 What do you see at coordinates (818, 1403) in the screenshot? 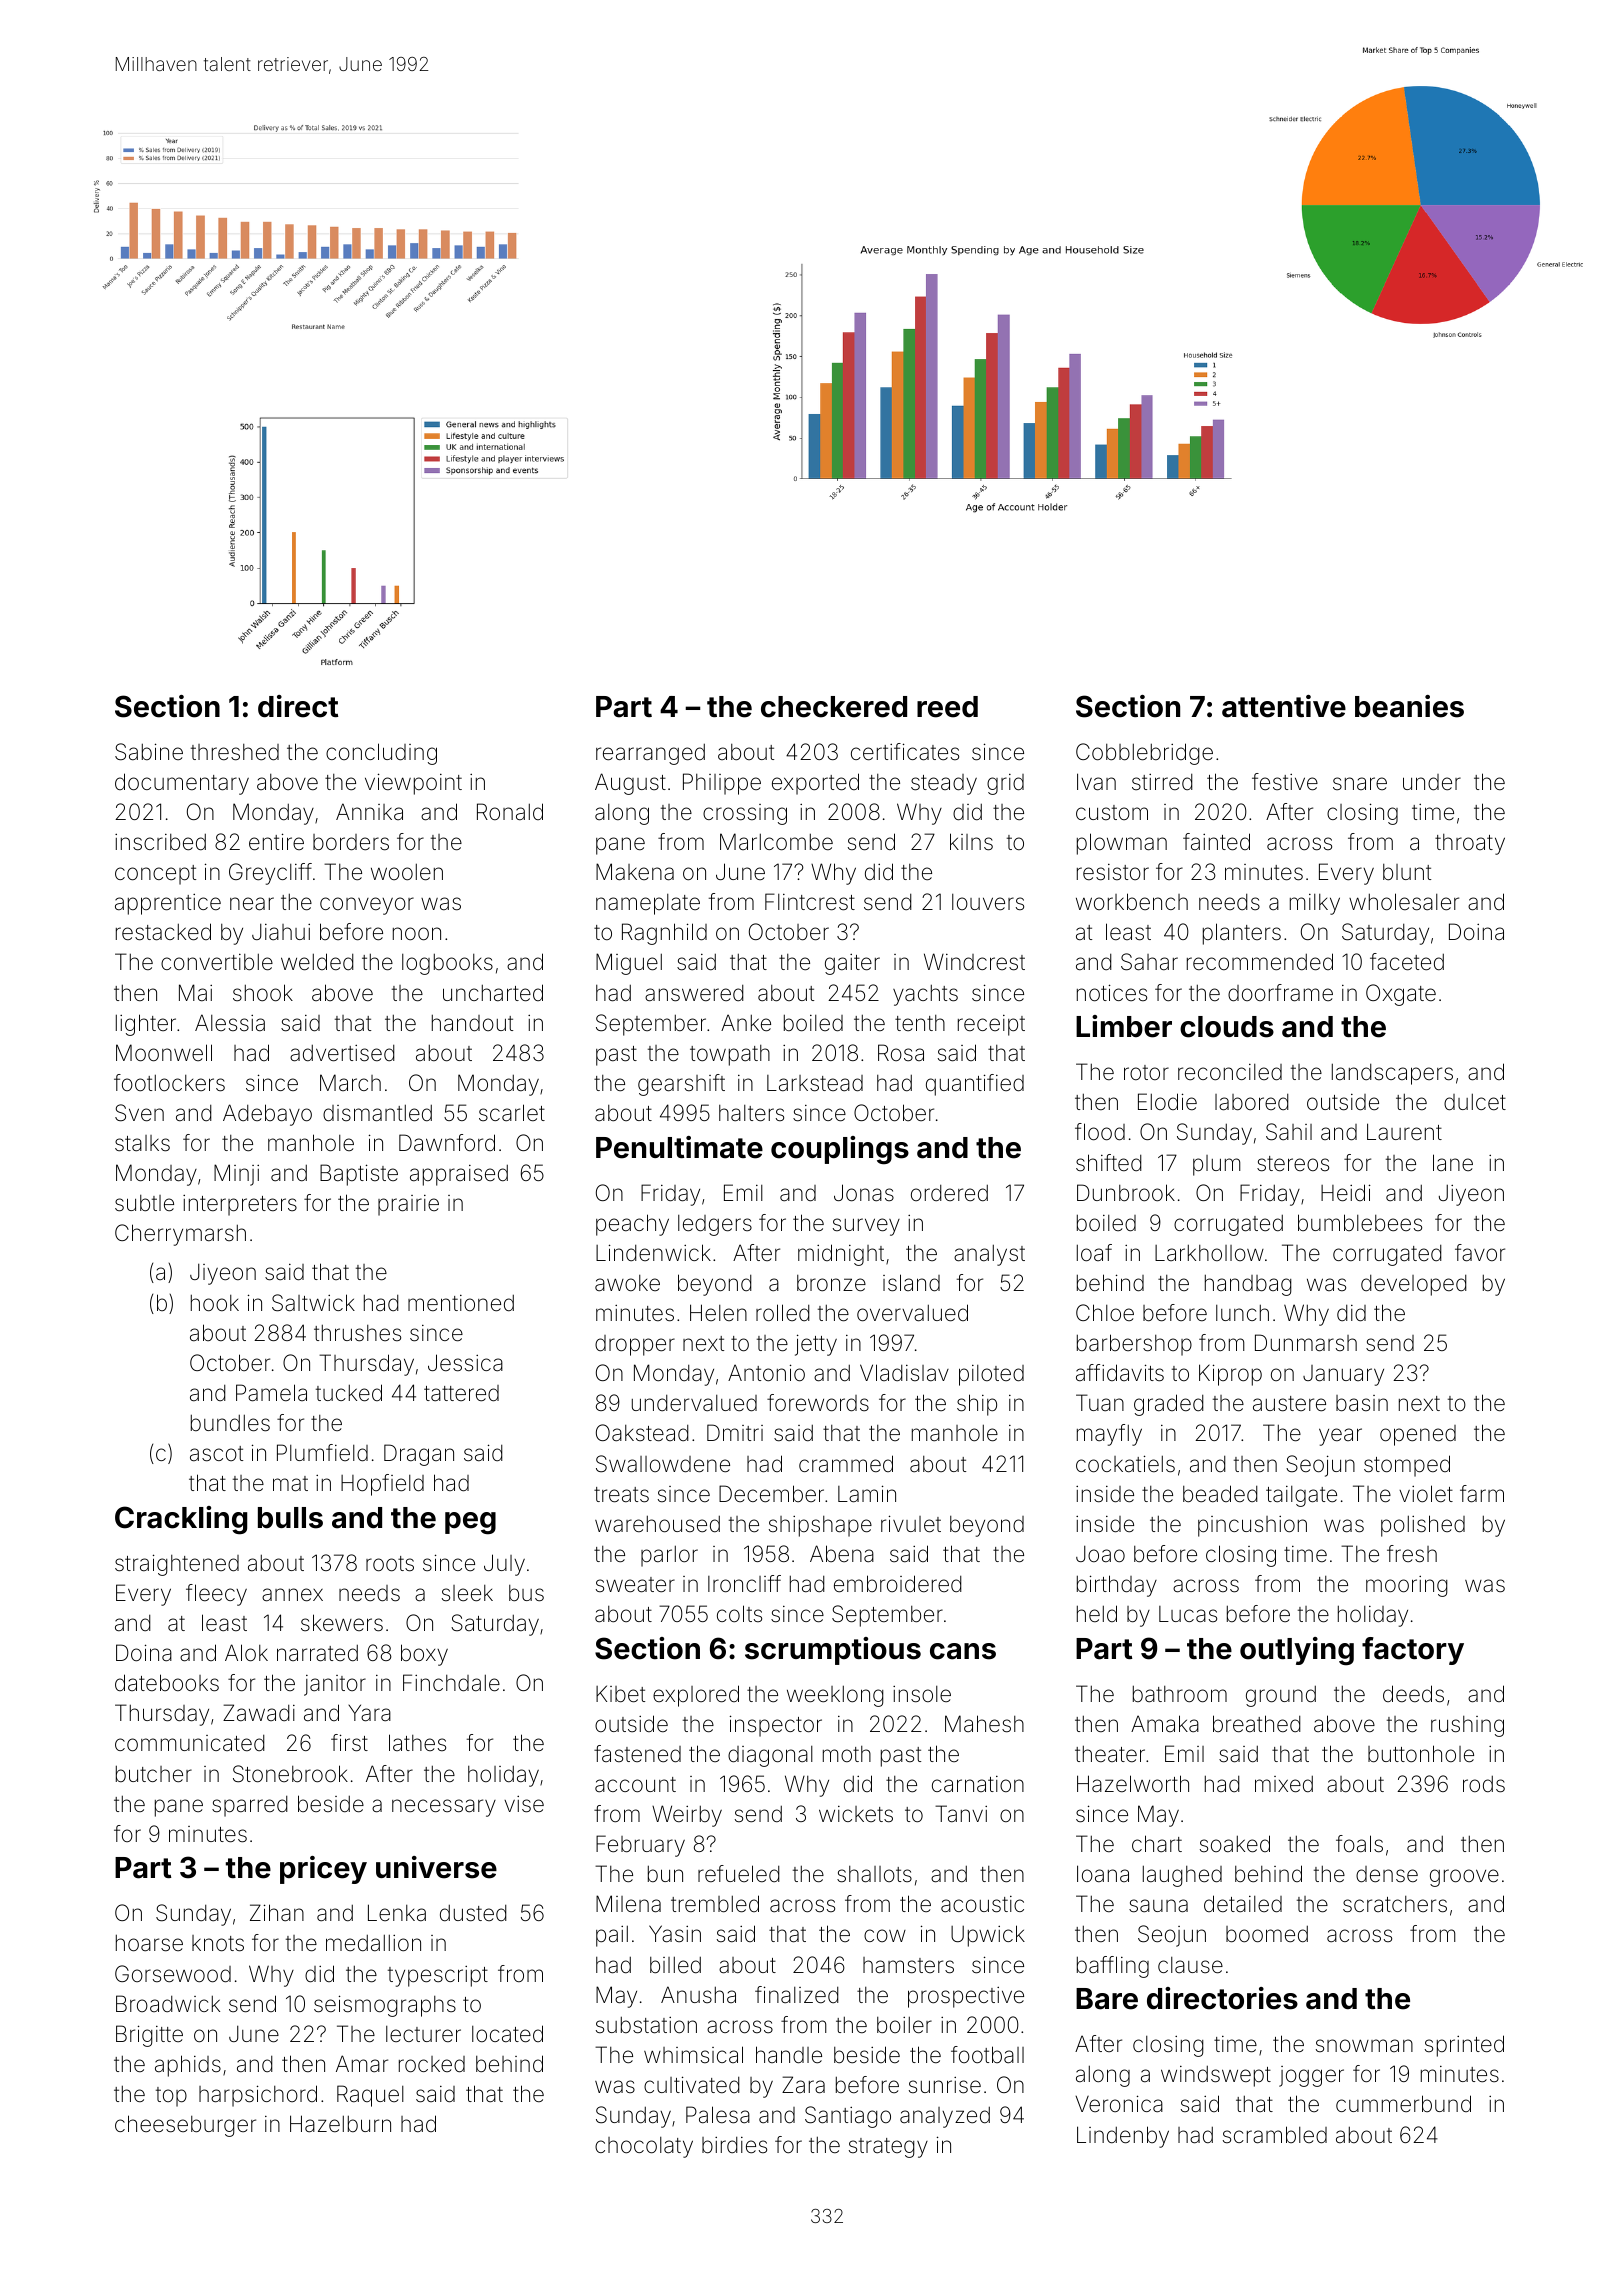
I see `forewords` at bounding box center [818, 1403].
